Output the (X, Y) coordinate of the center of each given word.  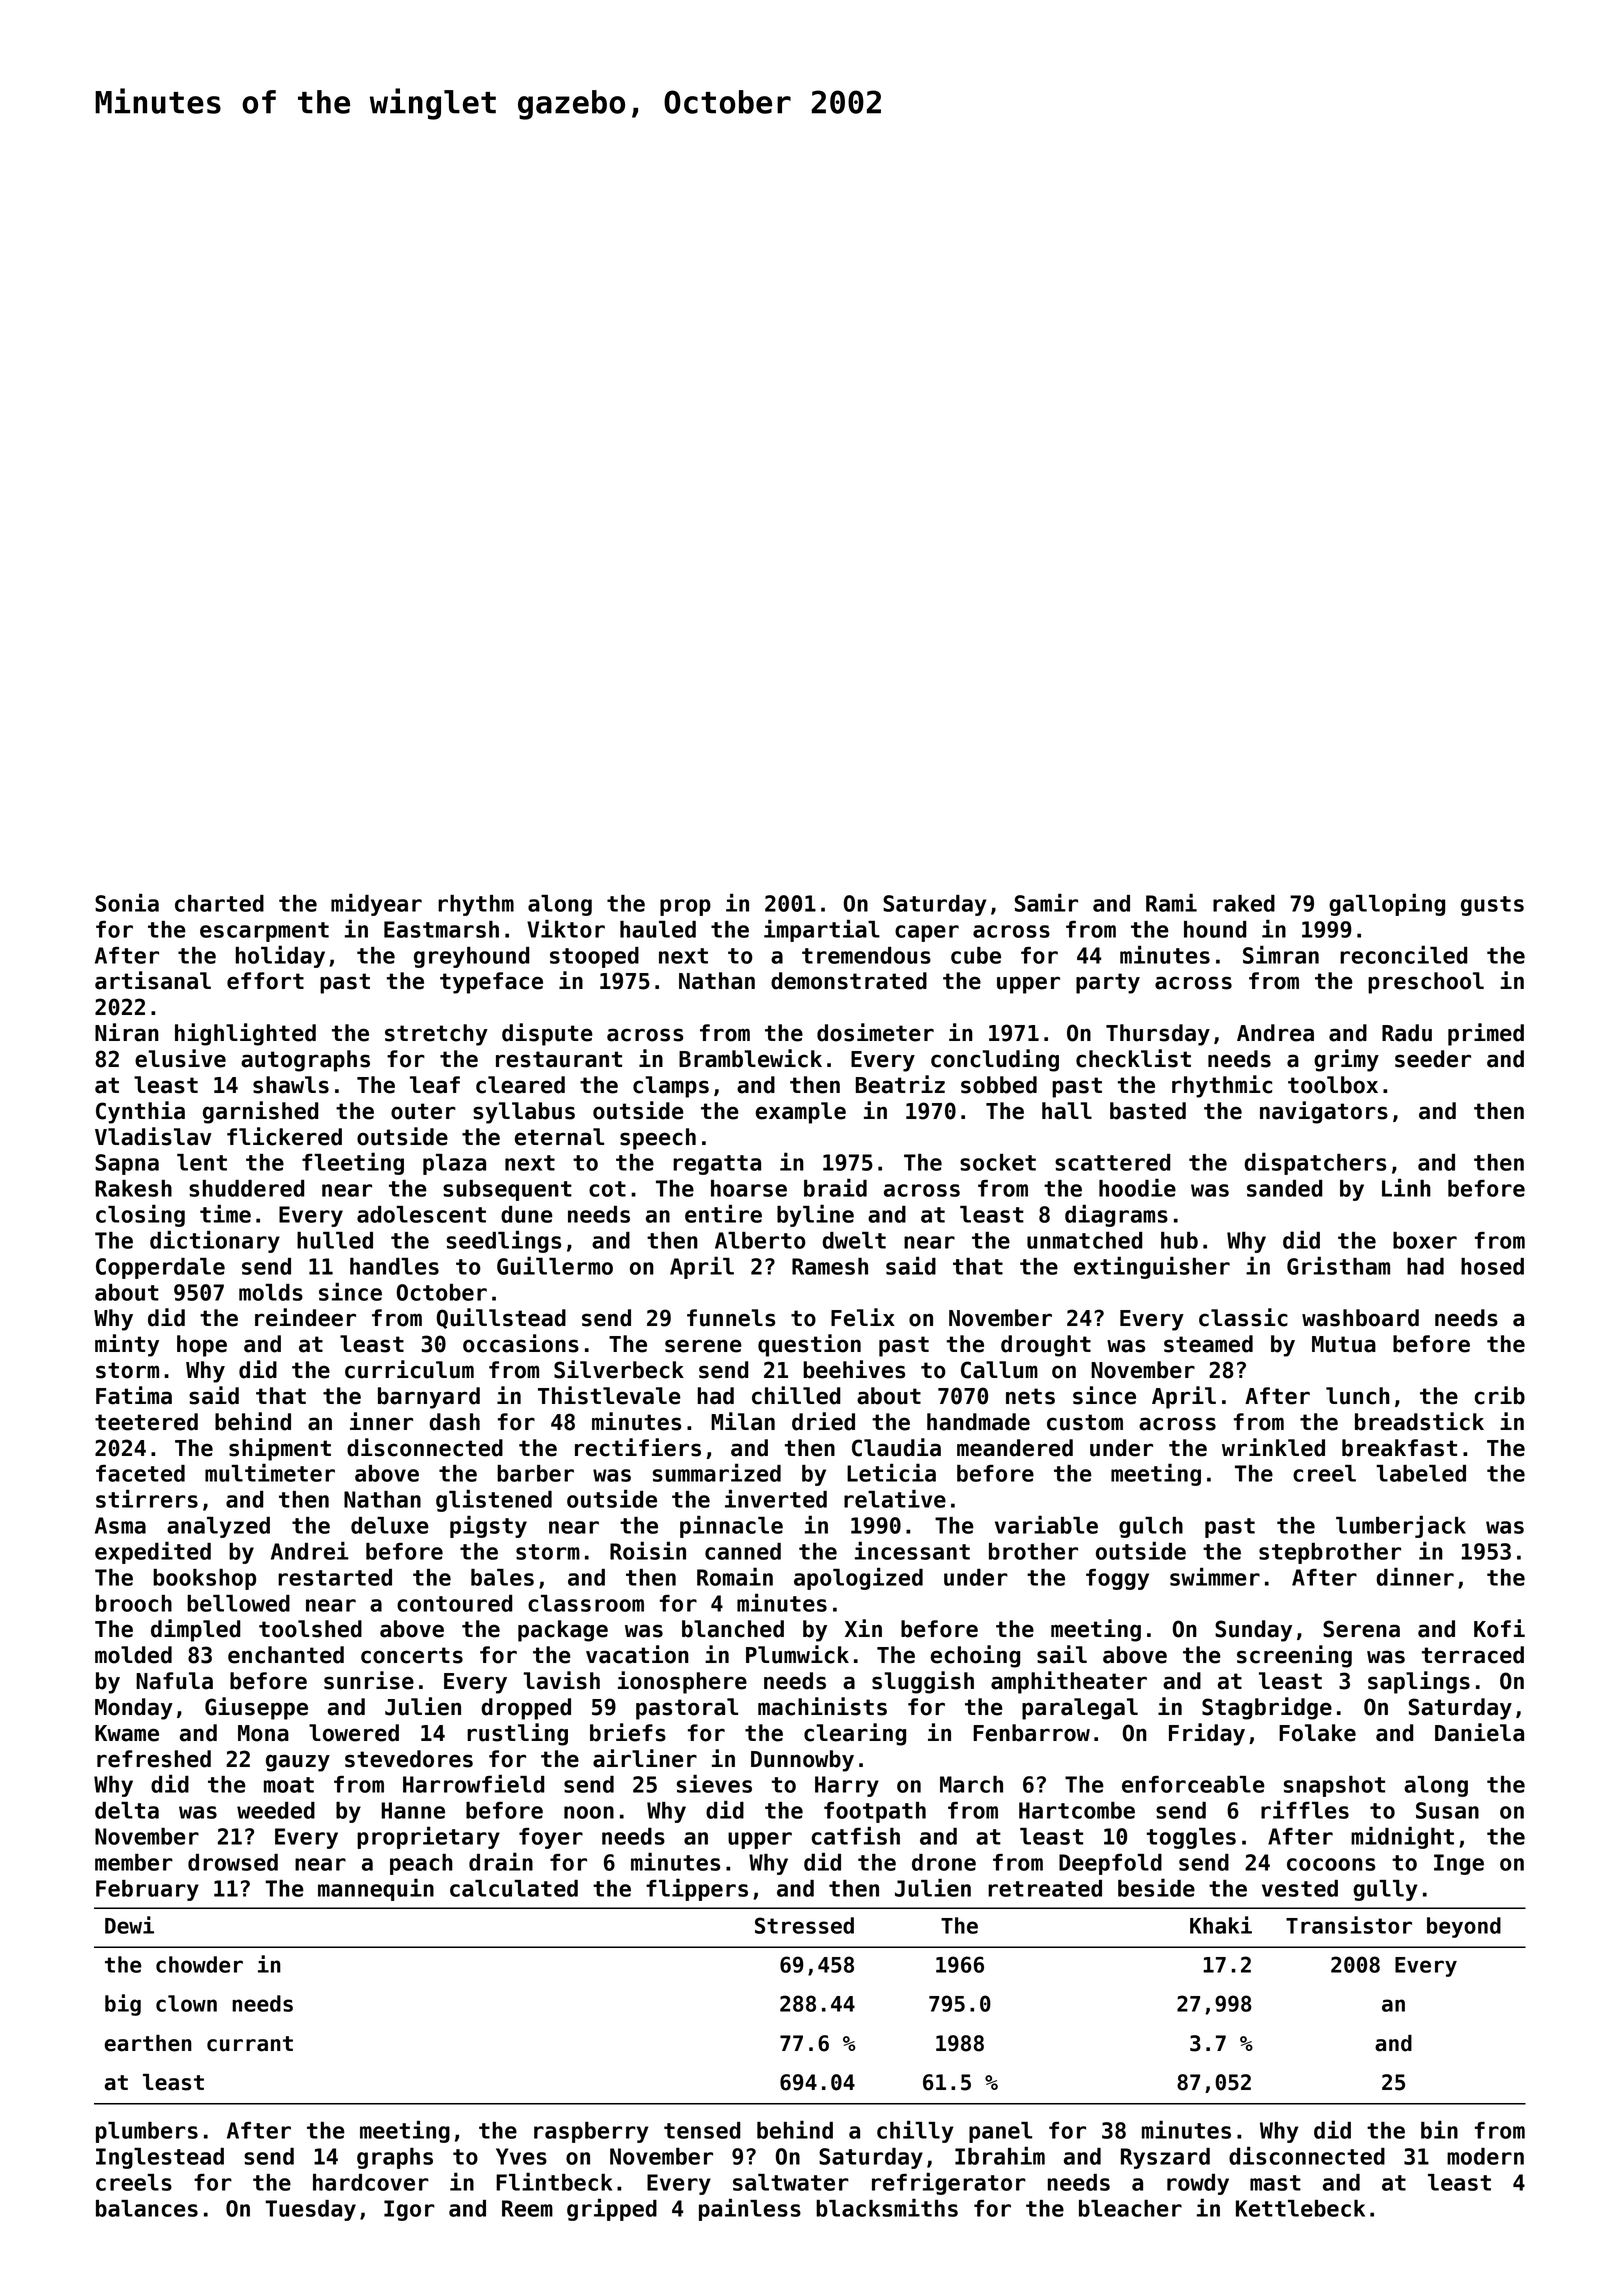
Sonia (127, 902)
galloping (1387, 904)
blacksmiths (887, 2207)
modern (1485, 2156)
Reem (527, 2208)
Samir (1046, 902)
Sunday (1253, 1631)
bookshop (204, 1579)
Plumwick (797, 1654)
